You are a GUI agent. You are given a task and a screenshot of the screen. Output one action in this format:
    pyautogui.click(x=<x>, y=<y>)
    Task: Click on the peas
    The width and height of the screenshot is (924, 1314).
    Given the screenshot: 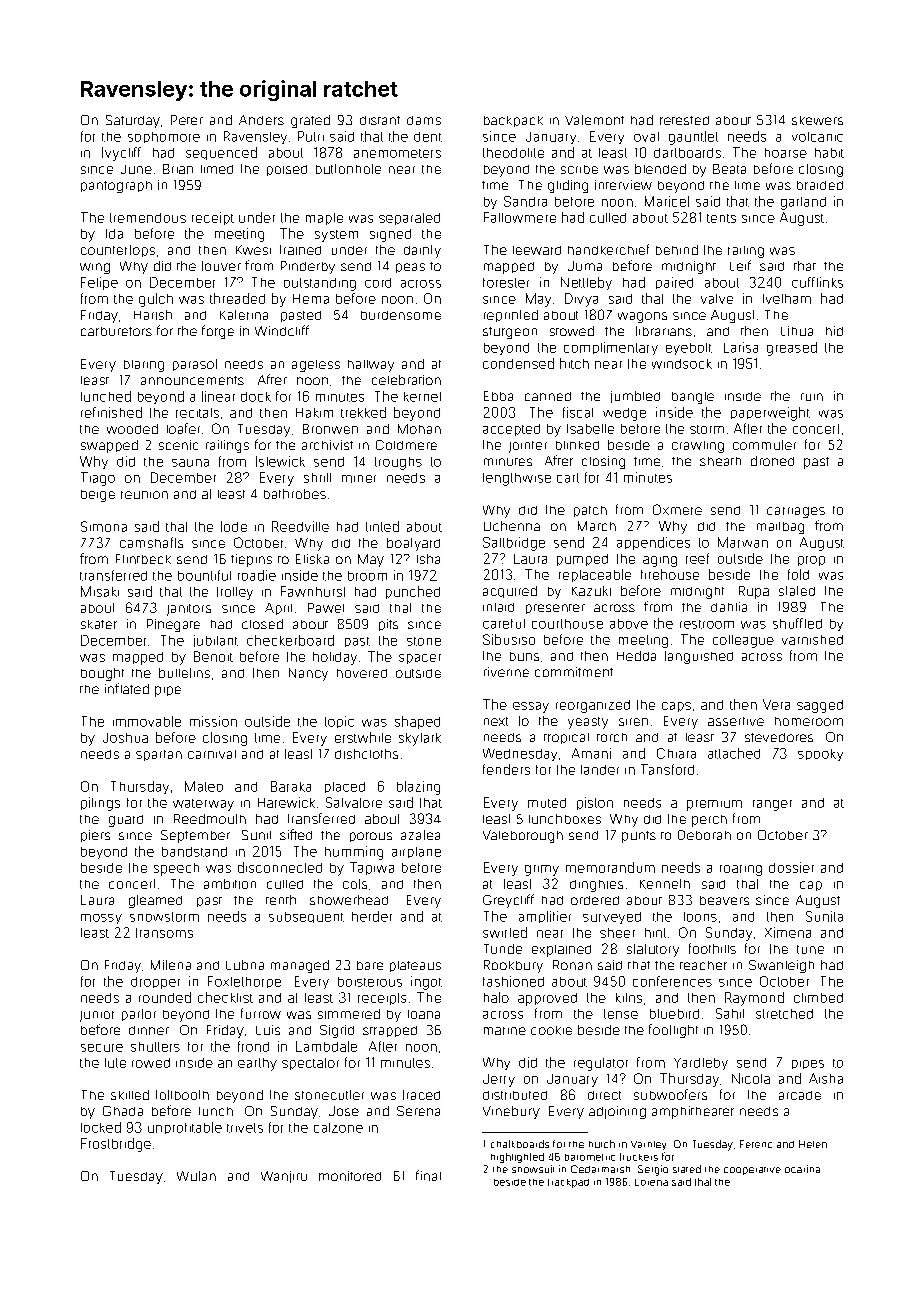 What is the action you would take?
    pyautogui.click(x=410, y=268)
